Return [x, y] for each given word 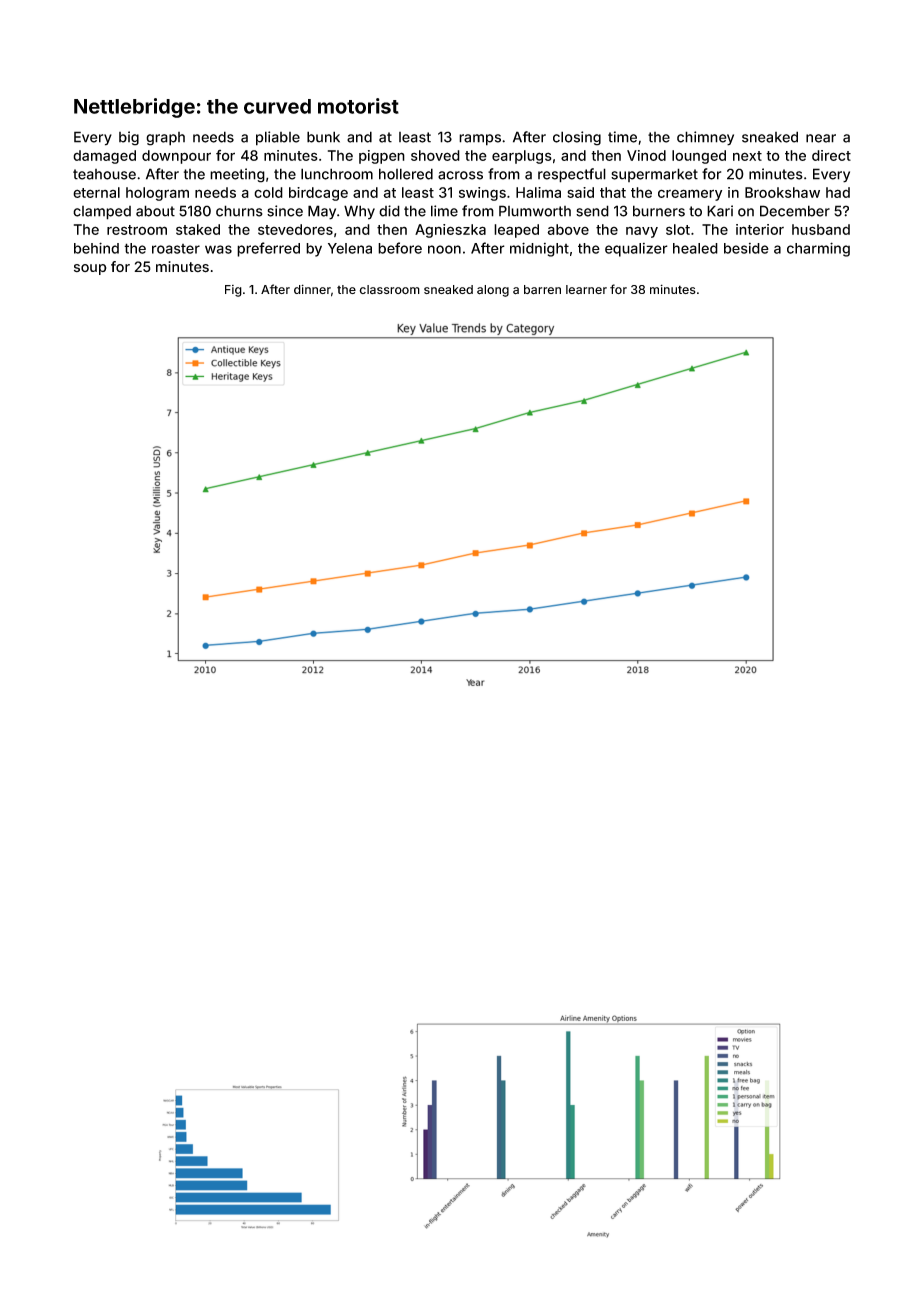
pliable [278, 138]
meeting [237, 175]
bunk [323, 137]
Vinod [646, 155]
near [821, 138]
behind [96, 248]
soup [90, 269]
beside [746, 248]
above [568, 229]
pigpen [382, 157]
